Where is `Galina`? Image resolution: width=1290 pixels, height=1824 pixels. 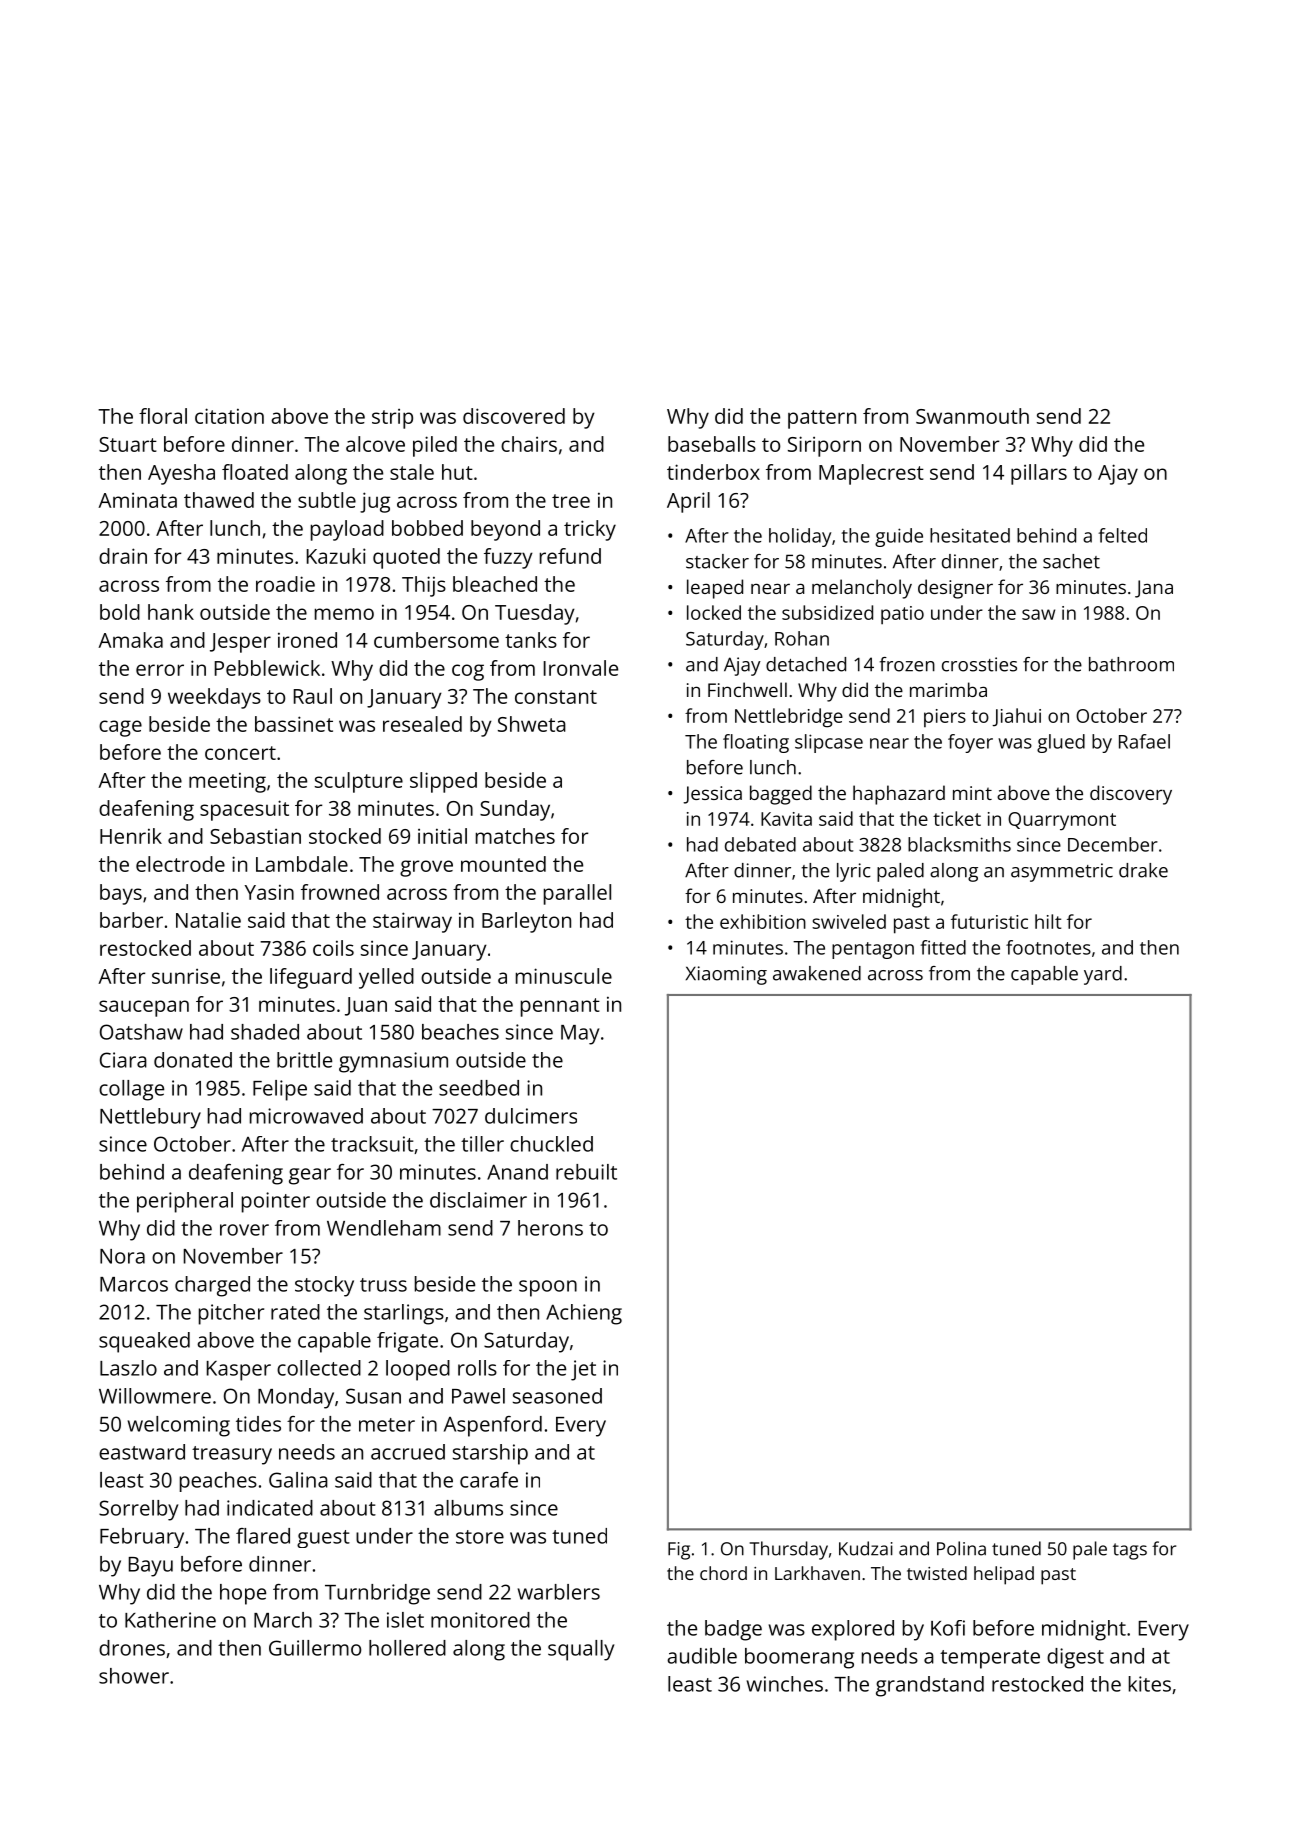 Galina is located at coordinates (298, 1480).
